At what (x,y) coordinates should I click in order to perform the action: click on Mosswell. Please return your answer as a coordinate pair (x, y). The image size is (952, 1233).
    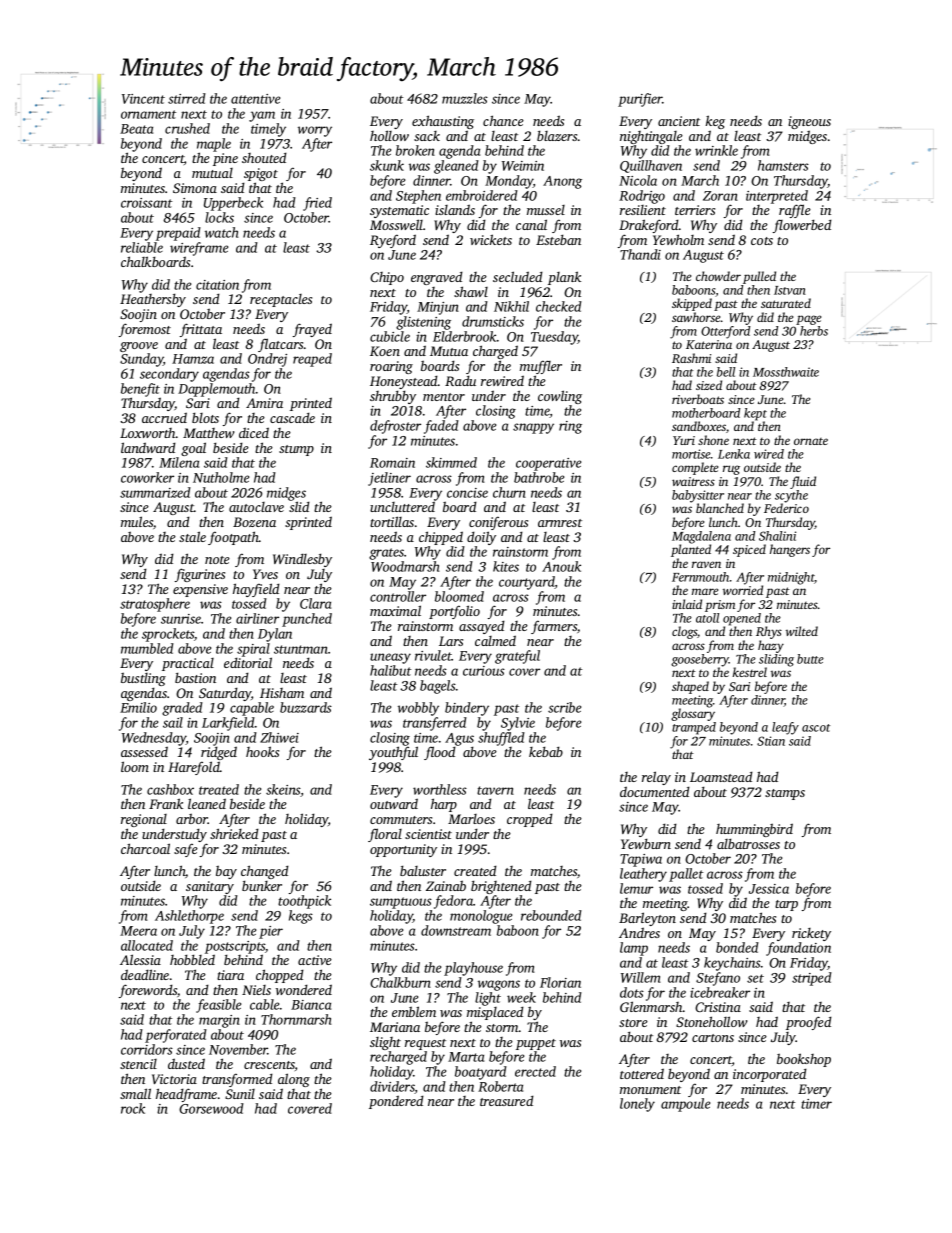
    Looking at the image, I should click on (396, 224).
